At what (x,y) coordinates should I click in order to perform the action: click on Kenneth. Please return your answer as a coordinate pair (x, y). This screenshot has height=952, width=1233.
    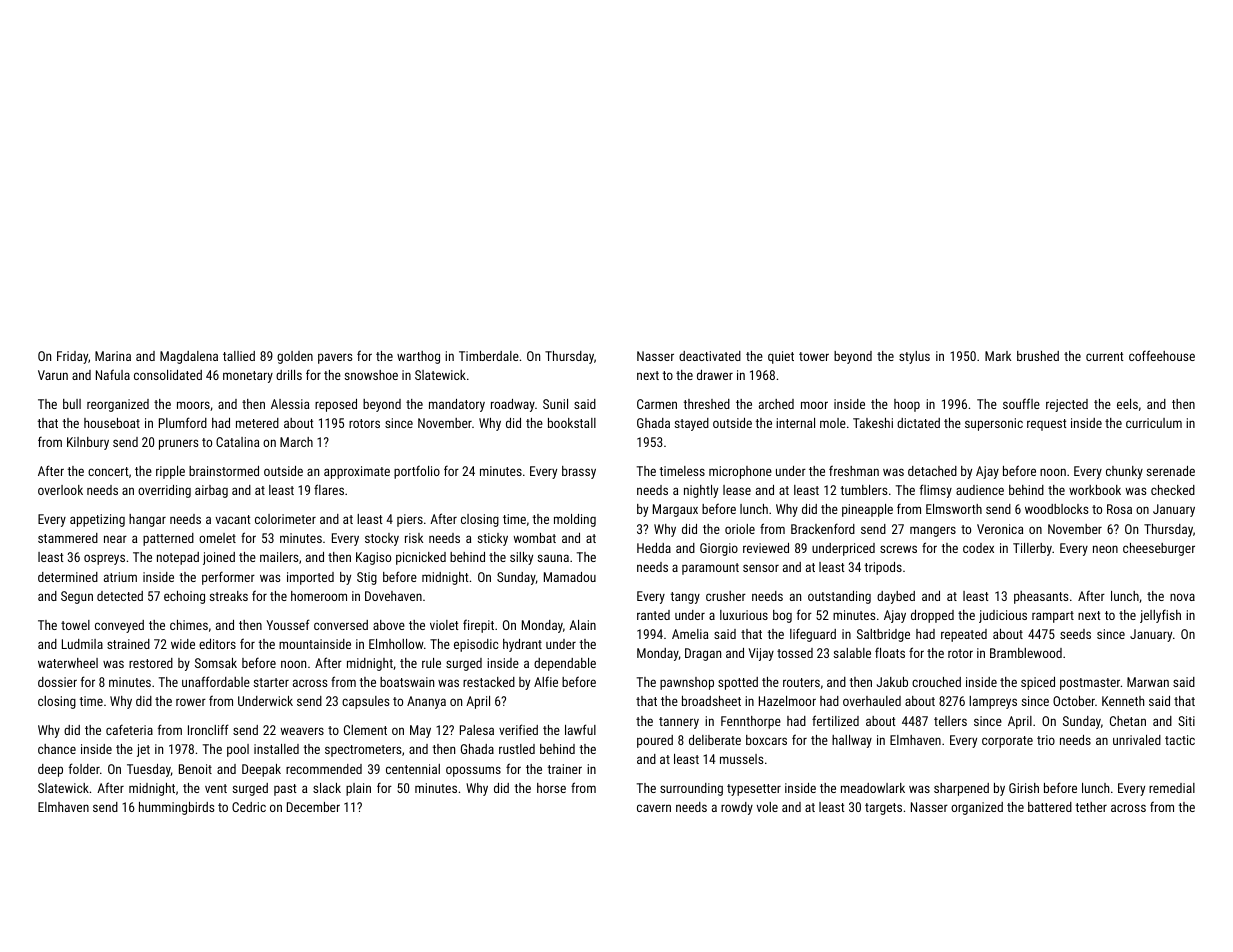
    Looking at the image, I should click on (1123, 701).
